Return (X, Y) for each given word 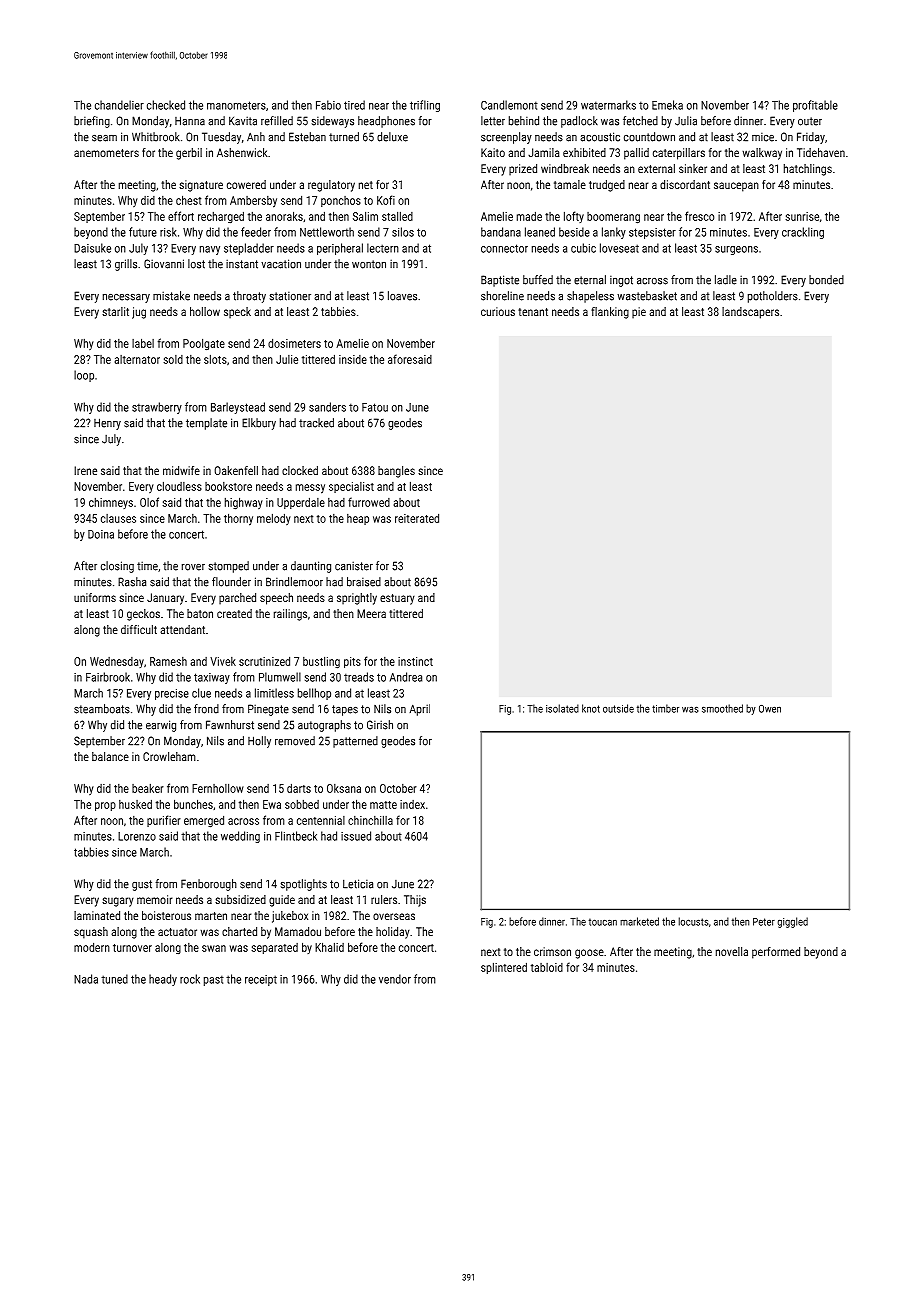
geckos (143, 615)
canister (354, 566)
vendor (395, 979)
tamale (570, 184)
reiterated (417, 518)
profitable (815, 106)
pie (639, 313)
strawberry (157, 408)
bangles (396, 472)
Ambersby (253, 202)
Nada (86, 979)
